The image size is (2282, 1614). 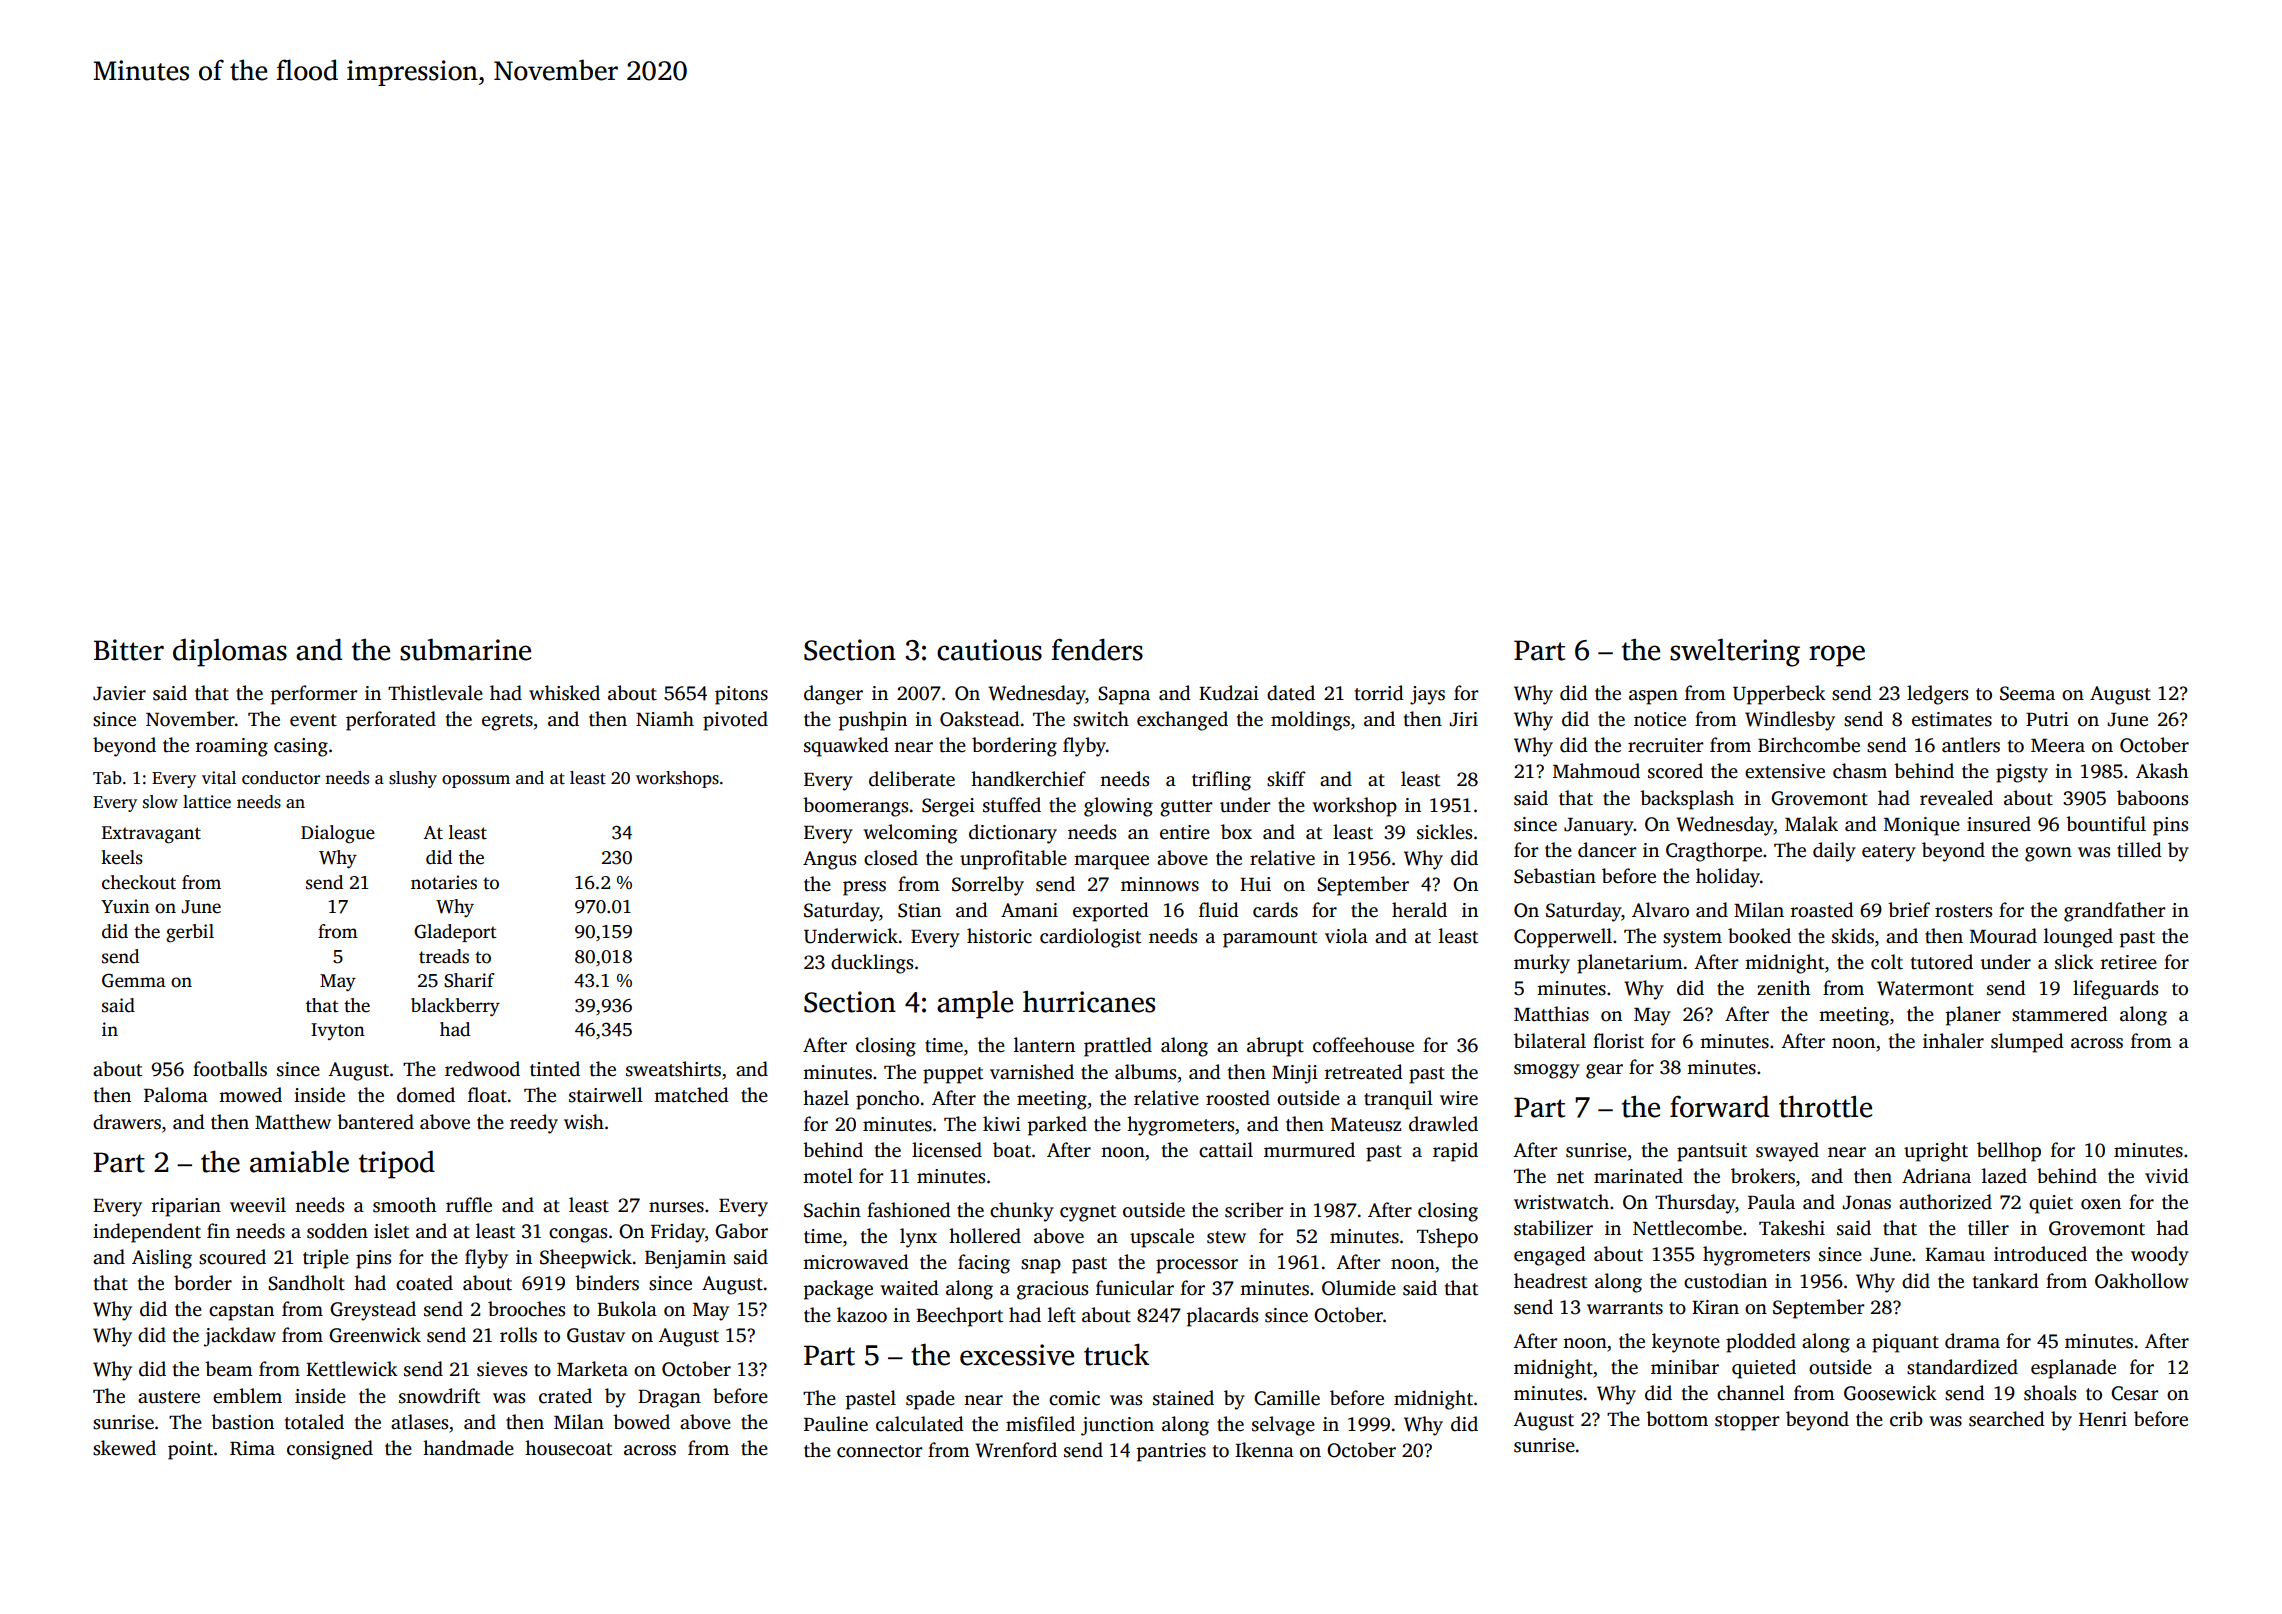 I want to click on skewed, so click(x=124, y=1448).
